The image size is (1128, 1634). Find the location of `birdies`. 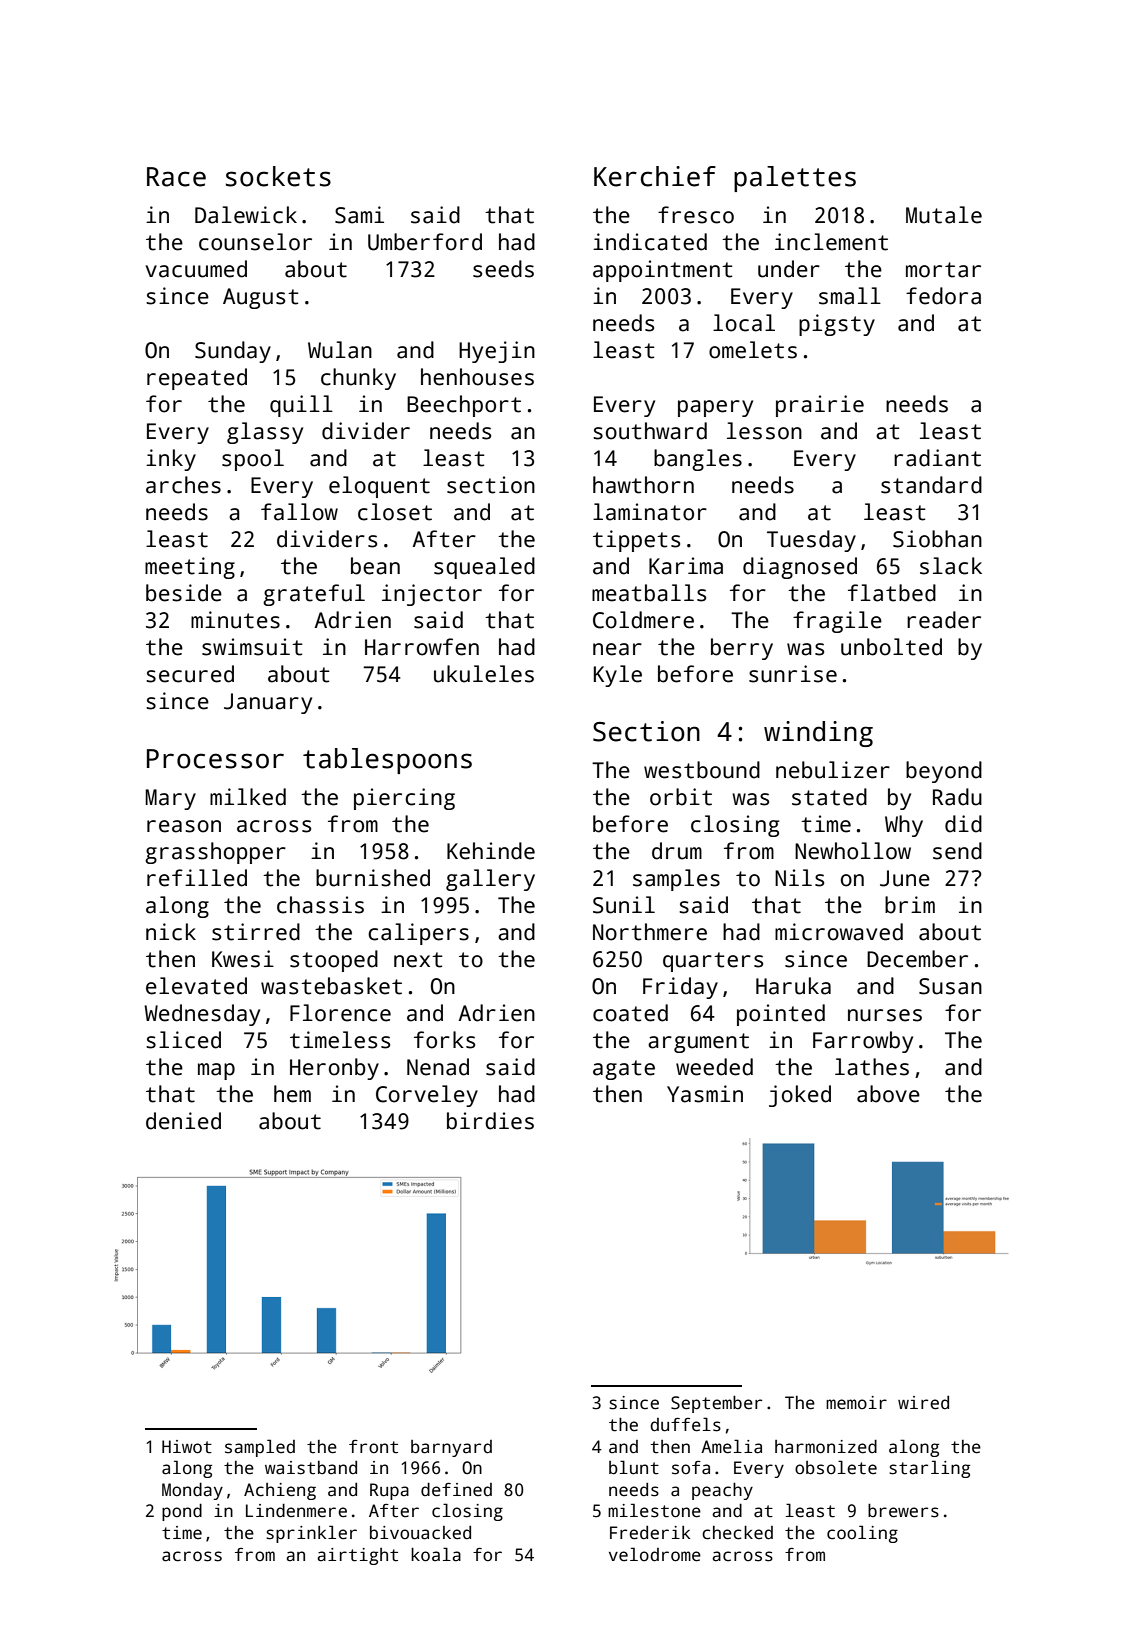

birdies is located at coordinates (490, 1121).
